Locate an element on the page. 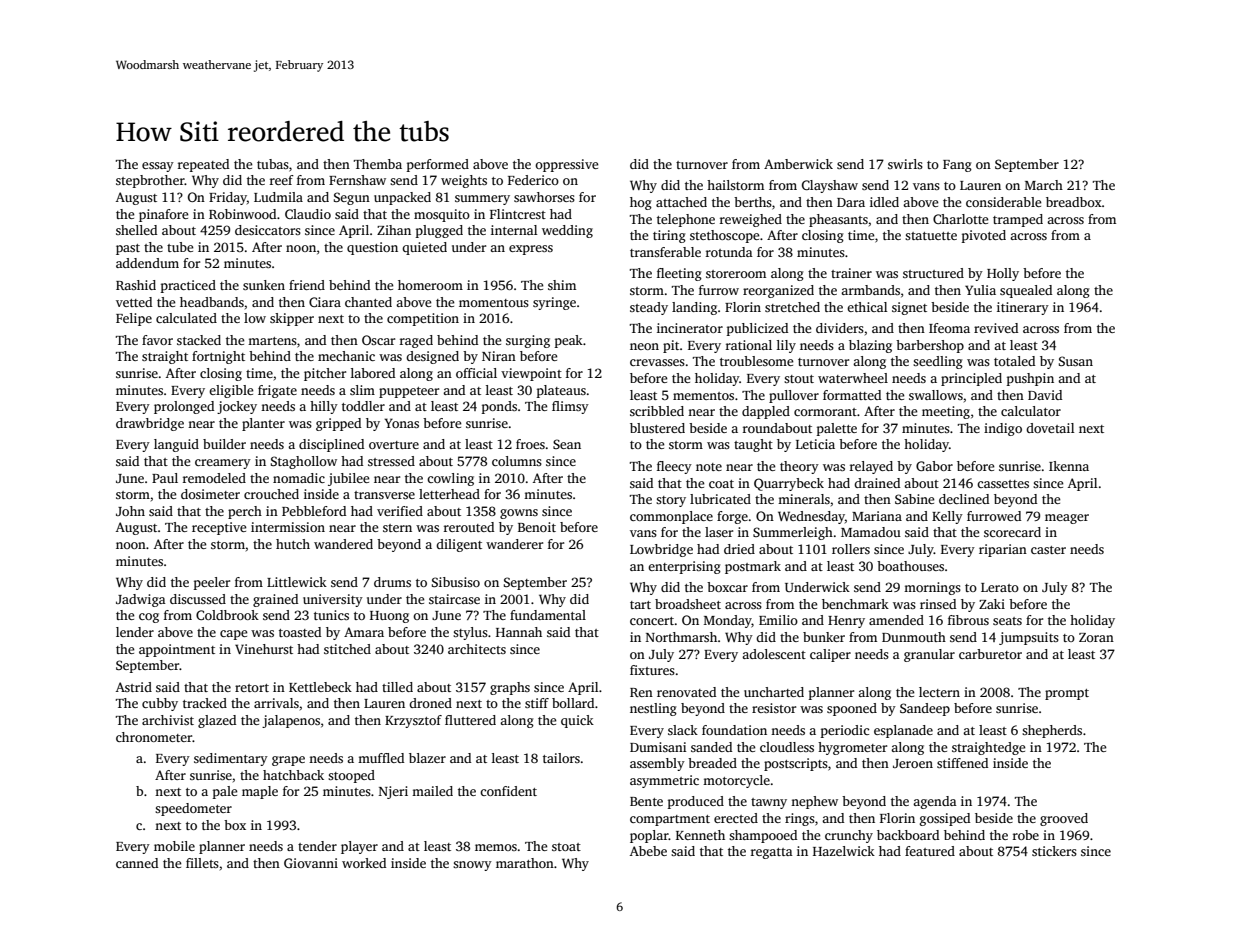  snowy is located at coordinates (472, 866).
